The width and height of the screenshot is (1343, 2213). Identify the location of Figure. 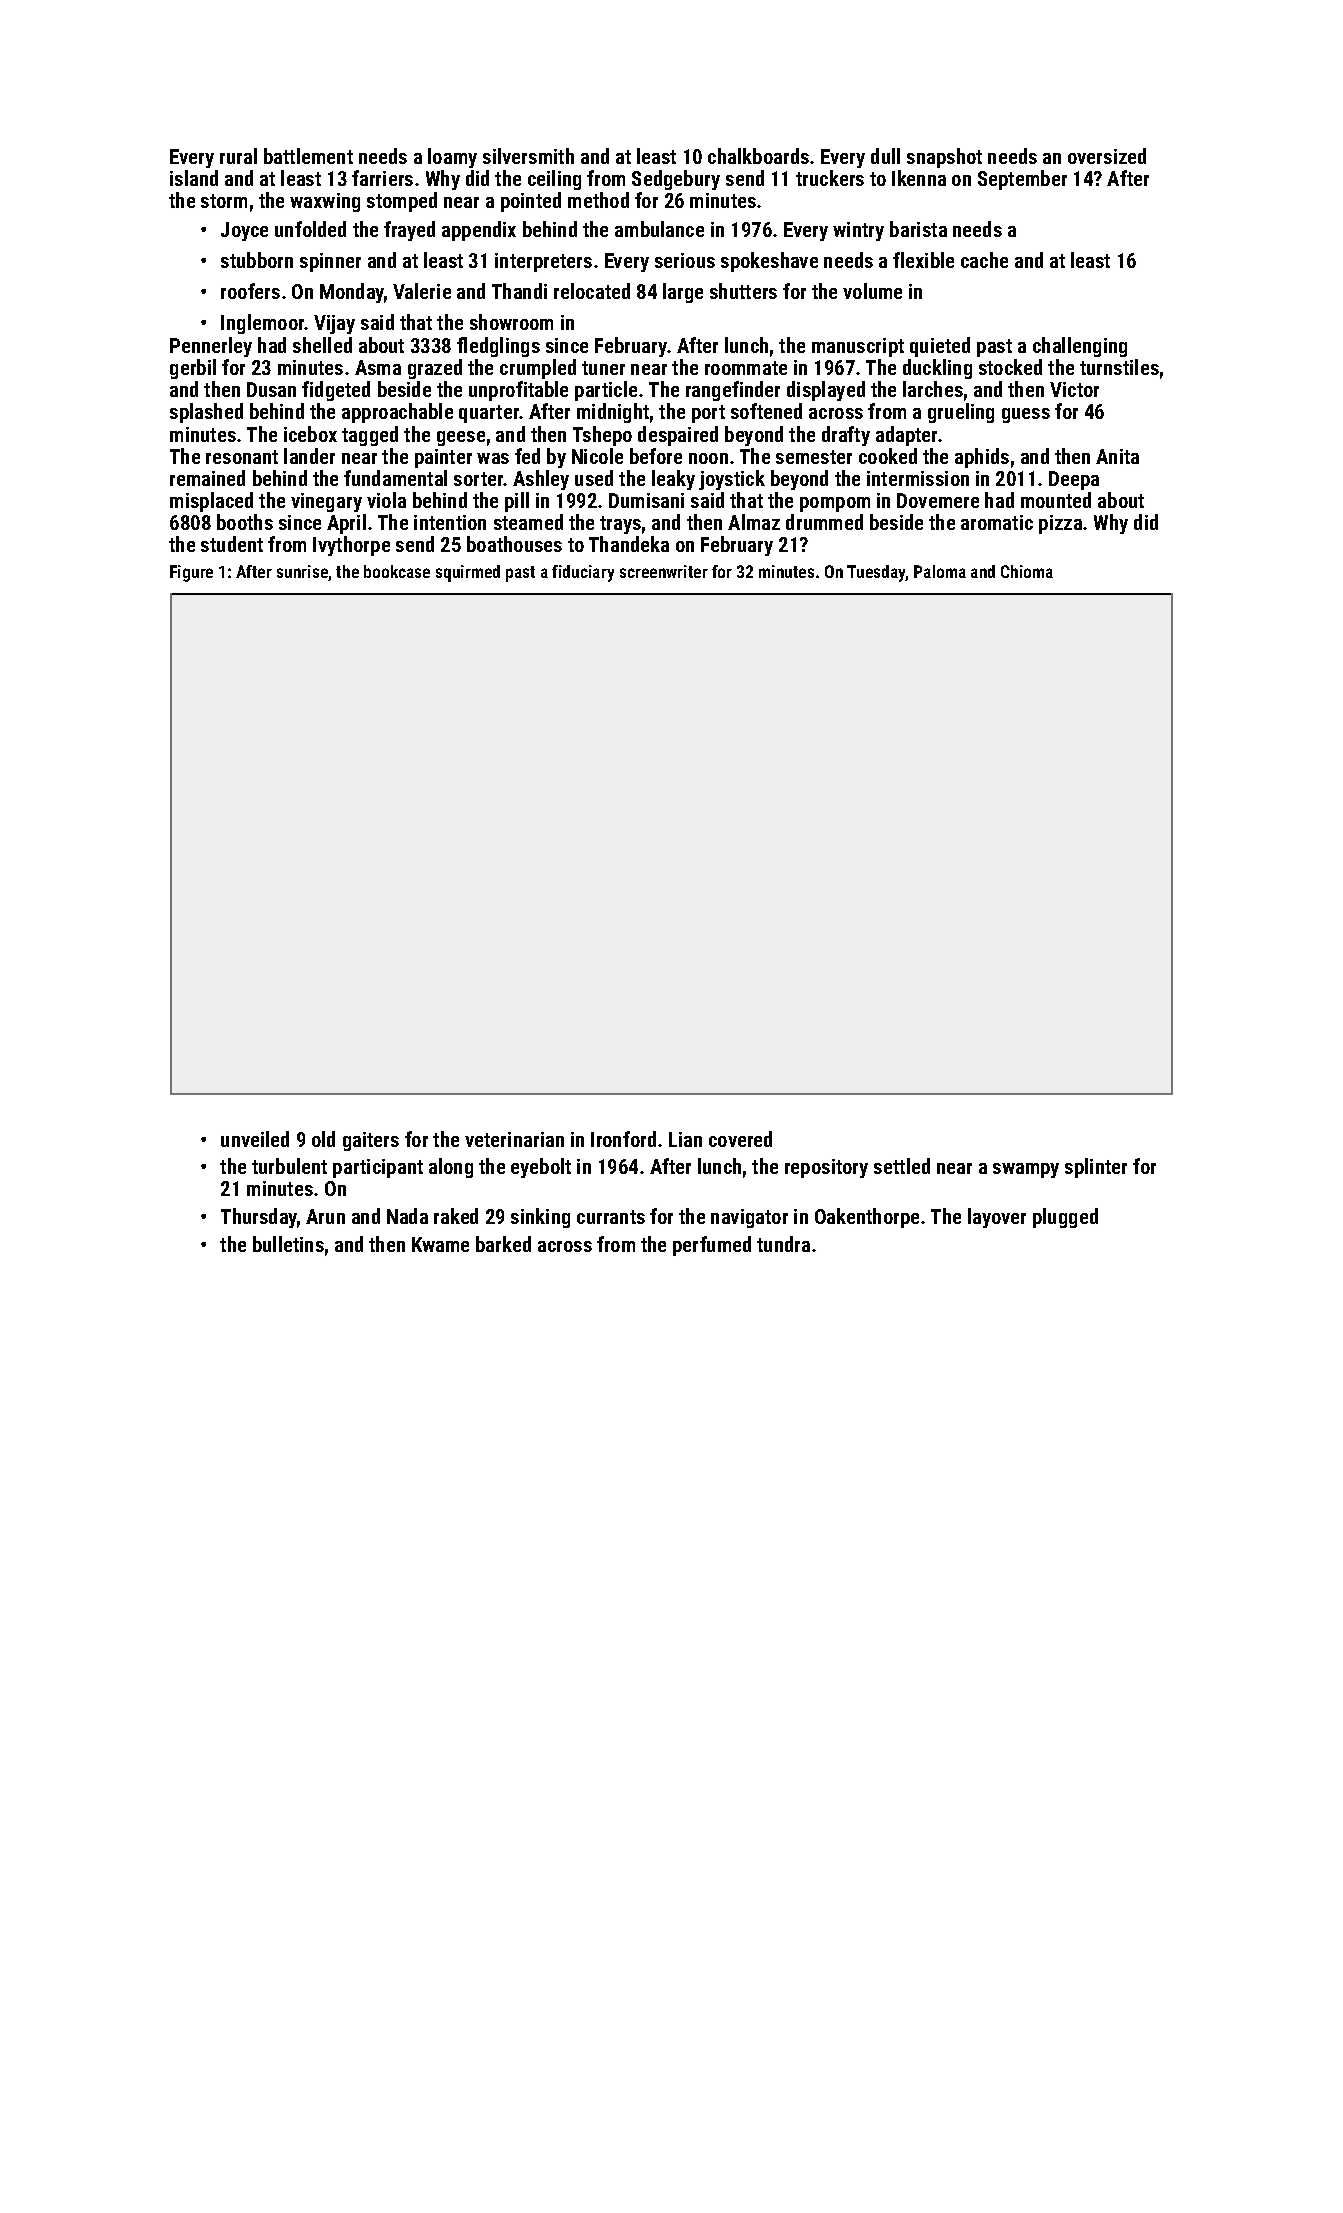
(191, 573).
